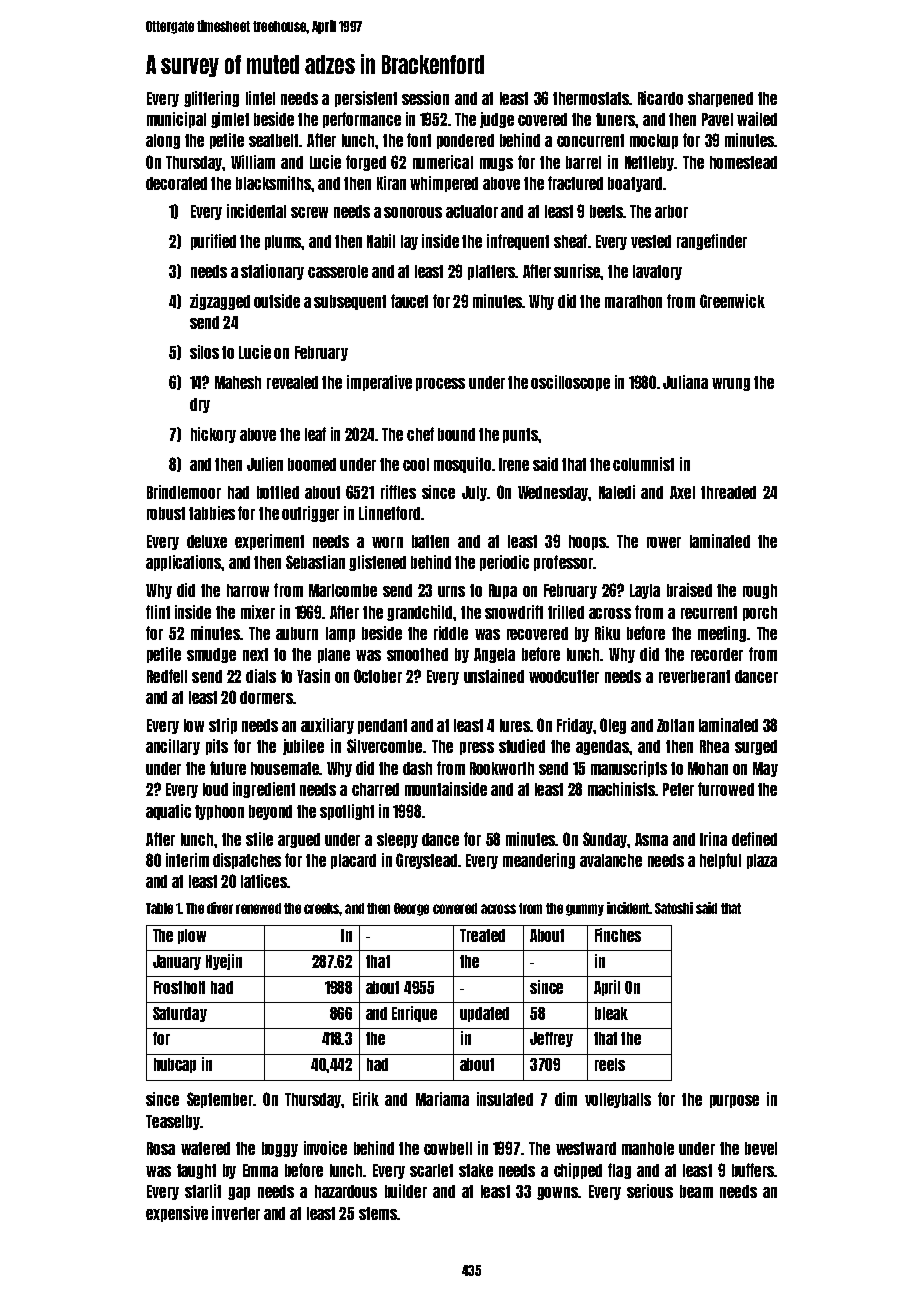  What do you see at coordinates (660, 98) in the screenshot?
I see `Ricardo` at bounding box center [660, 98].
